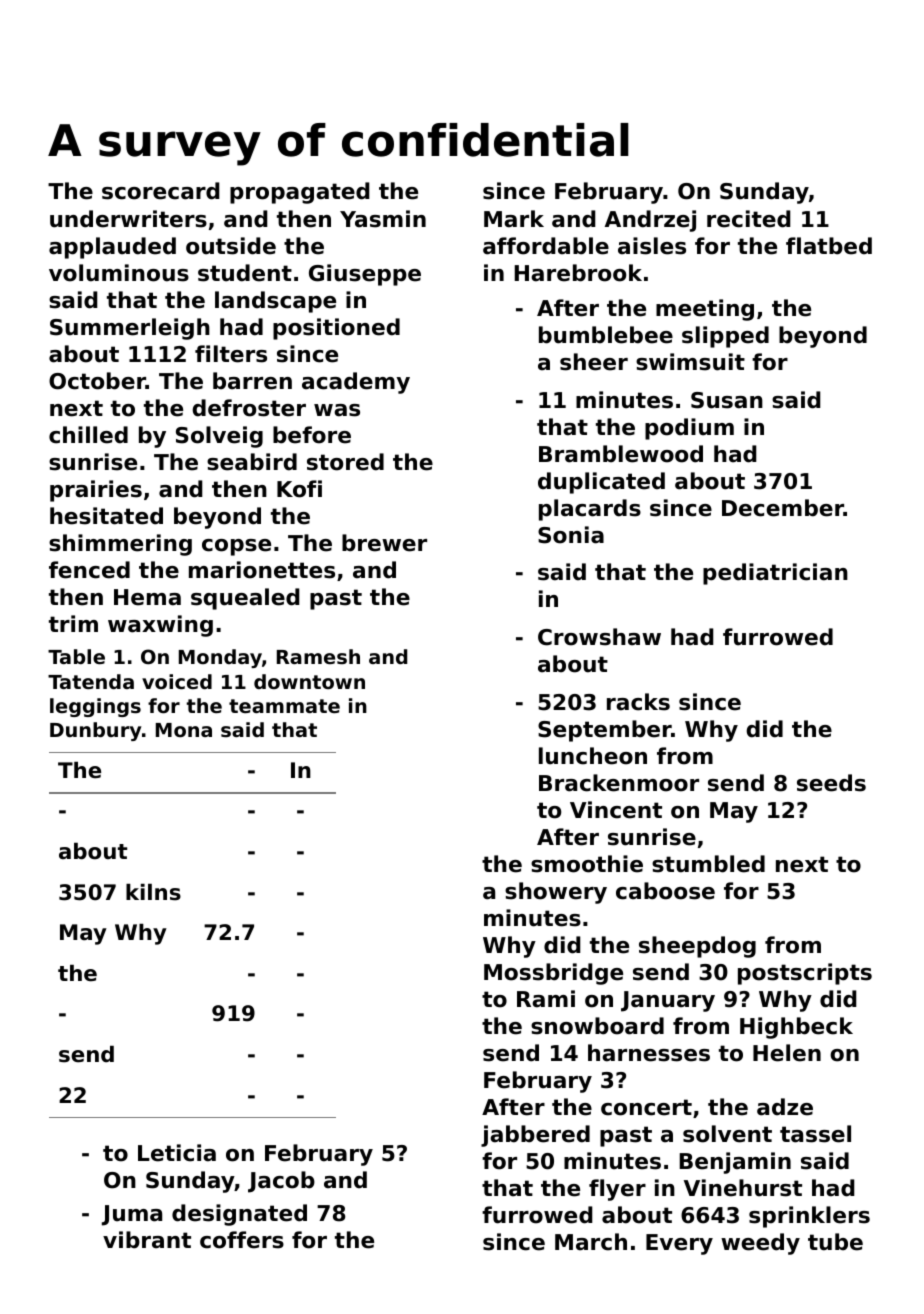  Describe the element at coordinates (365, 275) in the document. I see `Giuseppe` at that location.
